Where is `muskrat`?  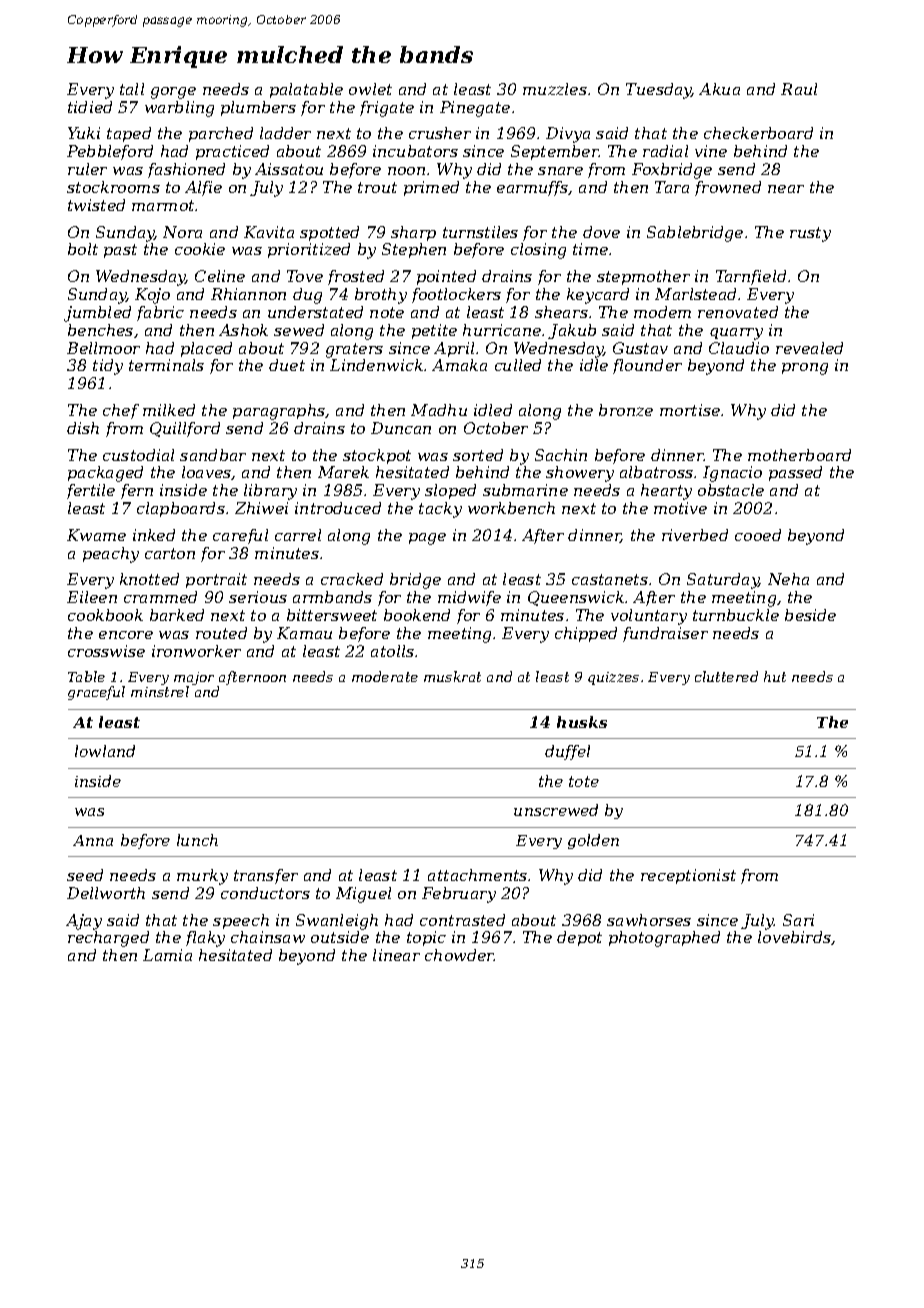 muskrat is located at coordinates (452, 676).
